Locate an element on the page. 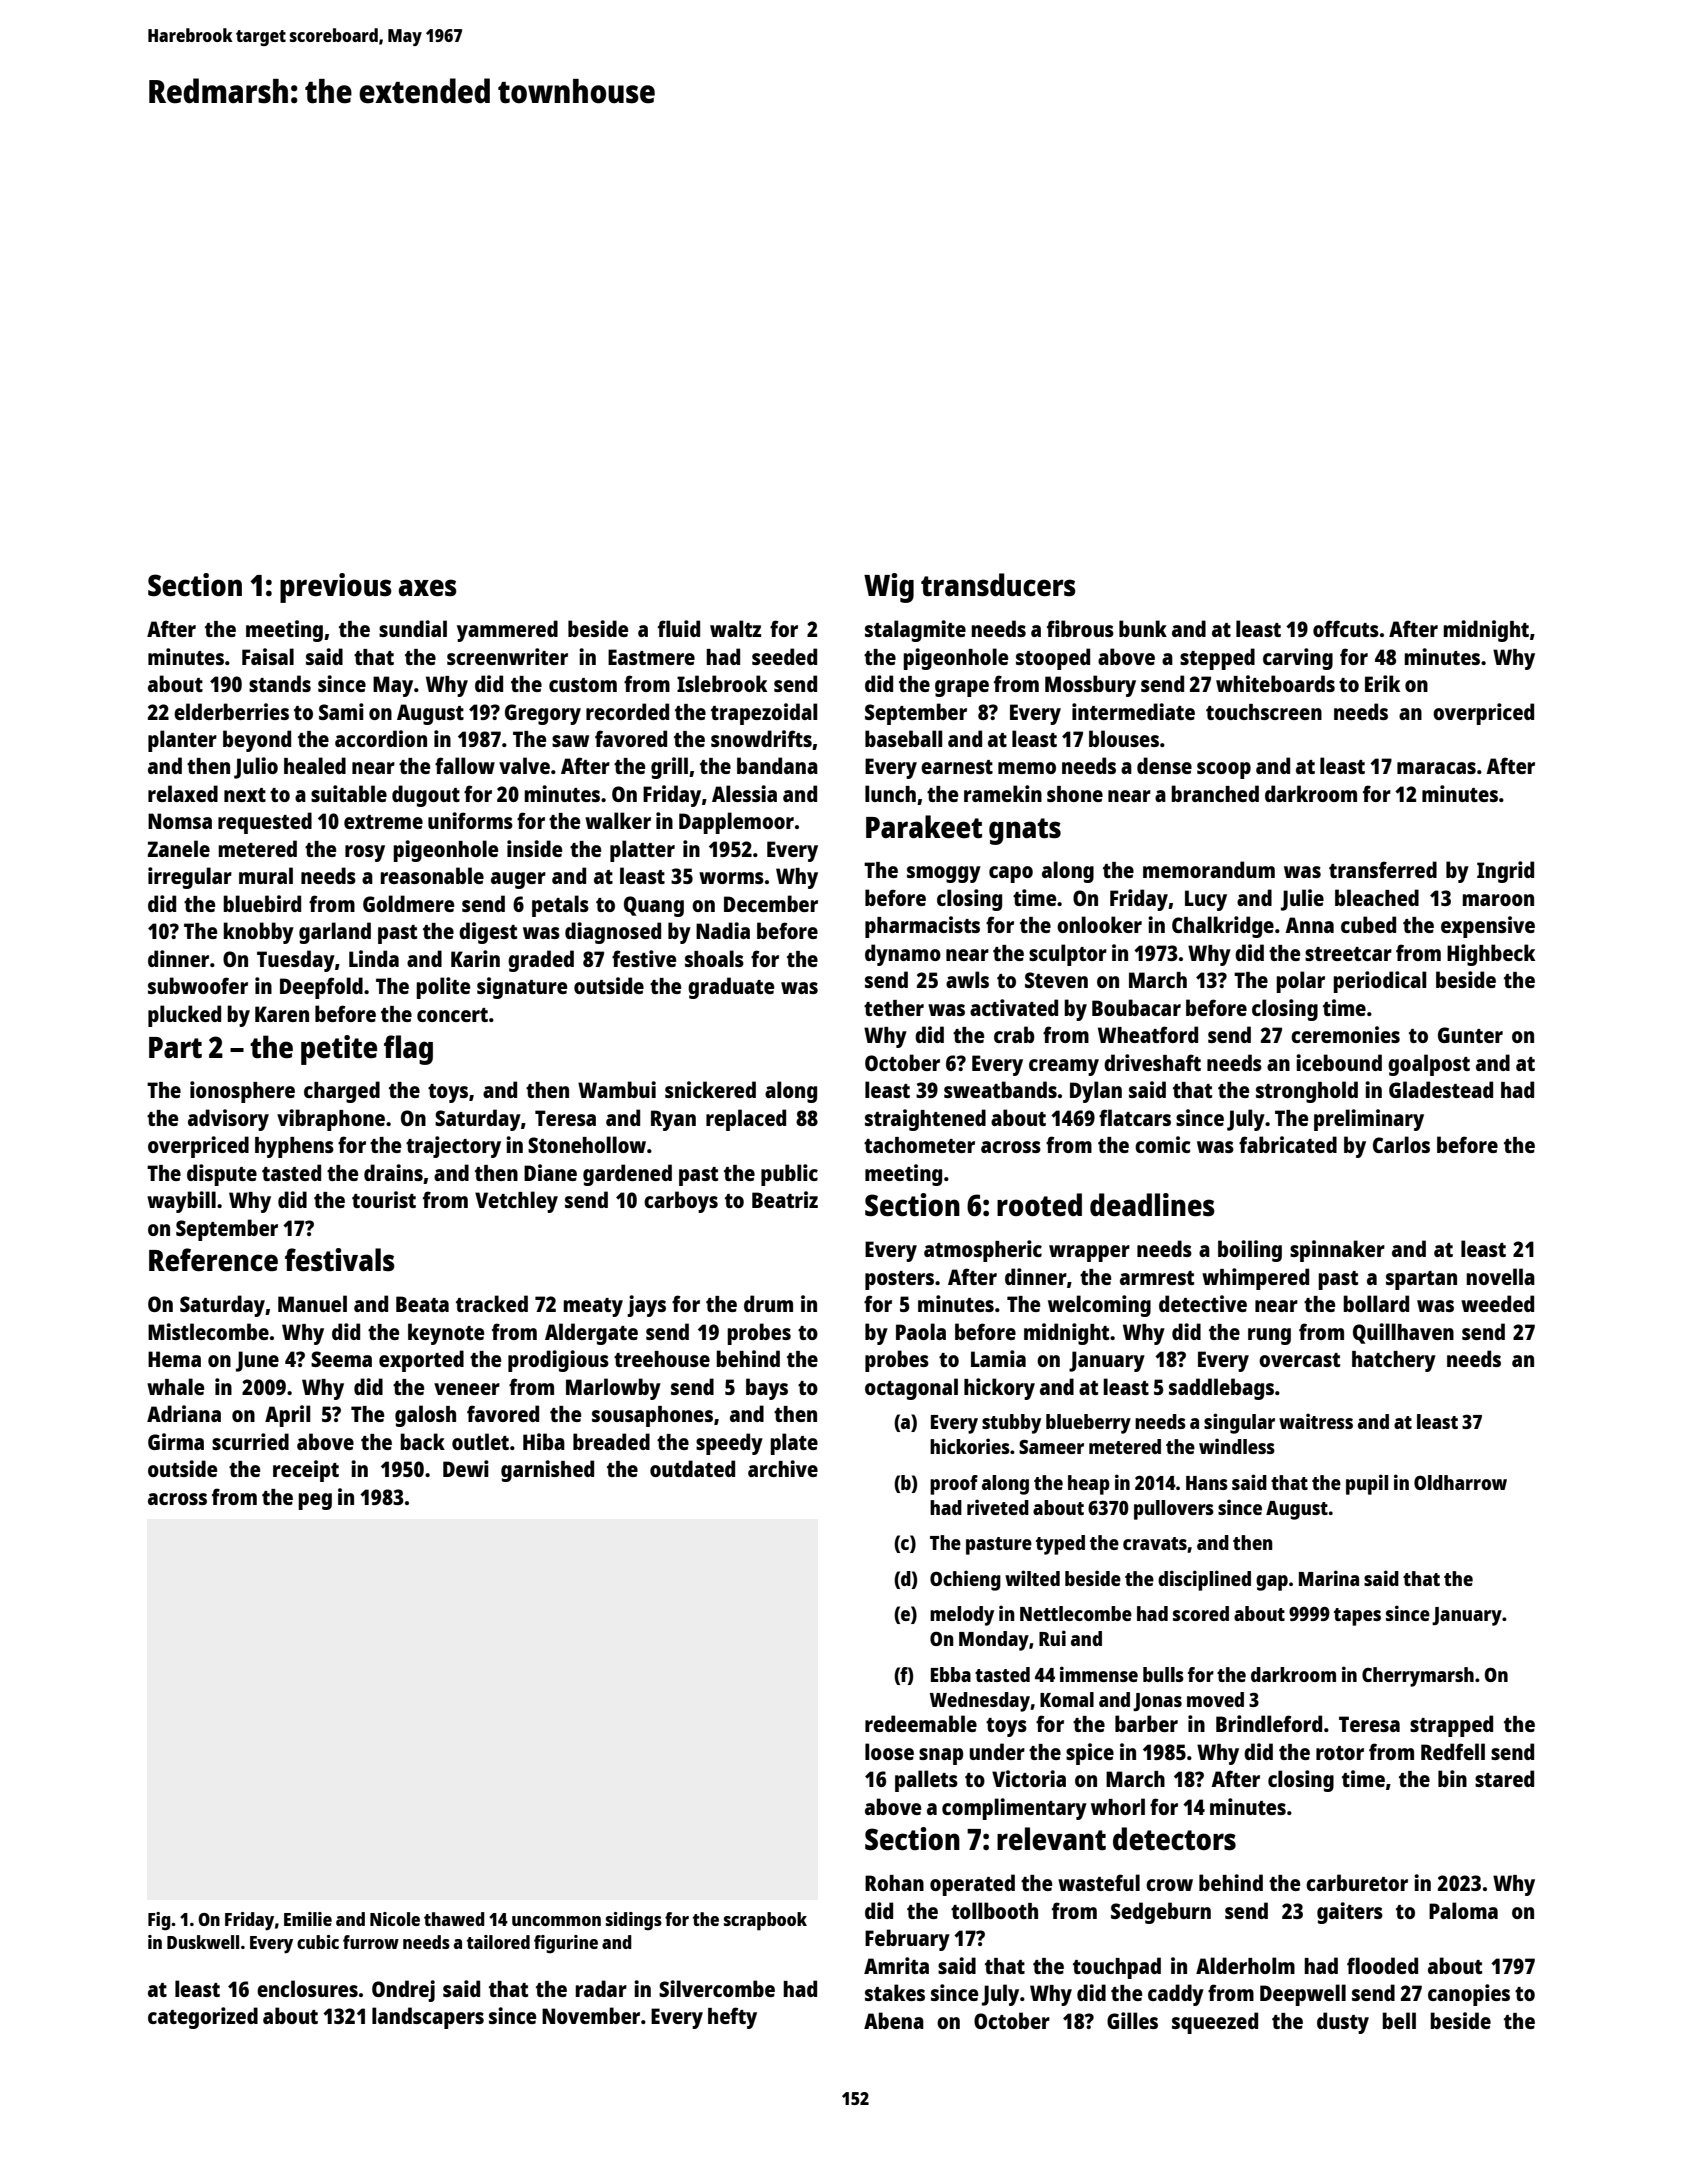 Image resolution: width=1683 pixels, height=2178 pixels. Emilie is located at coordinates (308, 1919).
